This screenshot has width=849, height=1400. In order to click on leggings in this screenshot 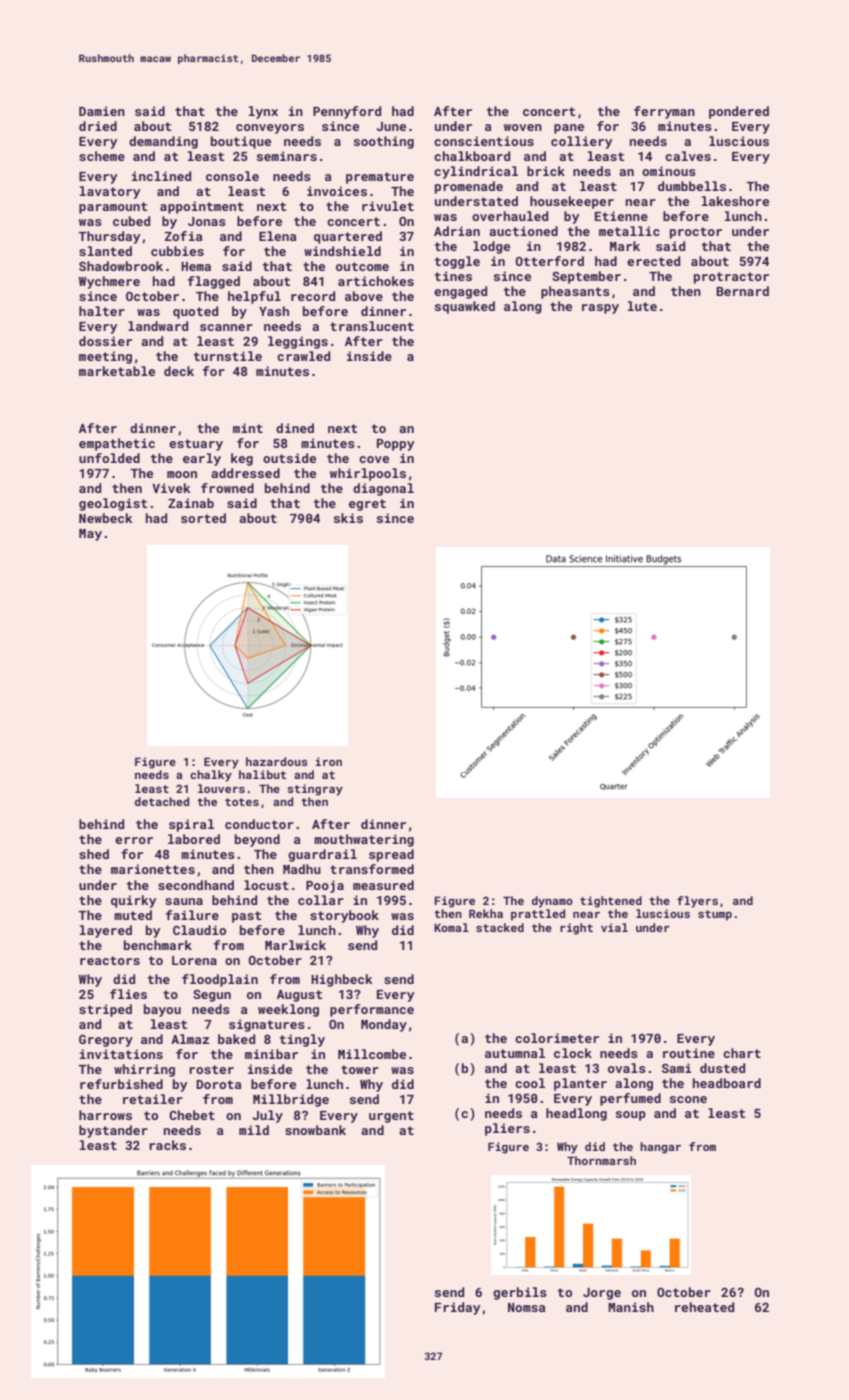, I will do `click(298, 342)`.
